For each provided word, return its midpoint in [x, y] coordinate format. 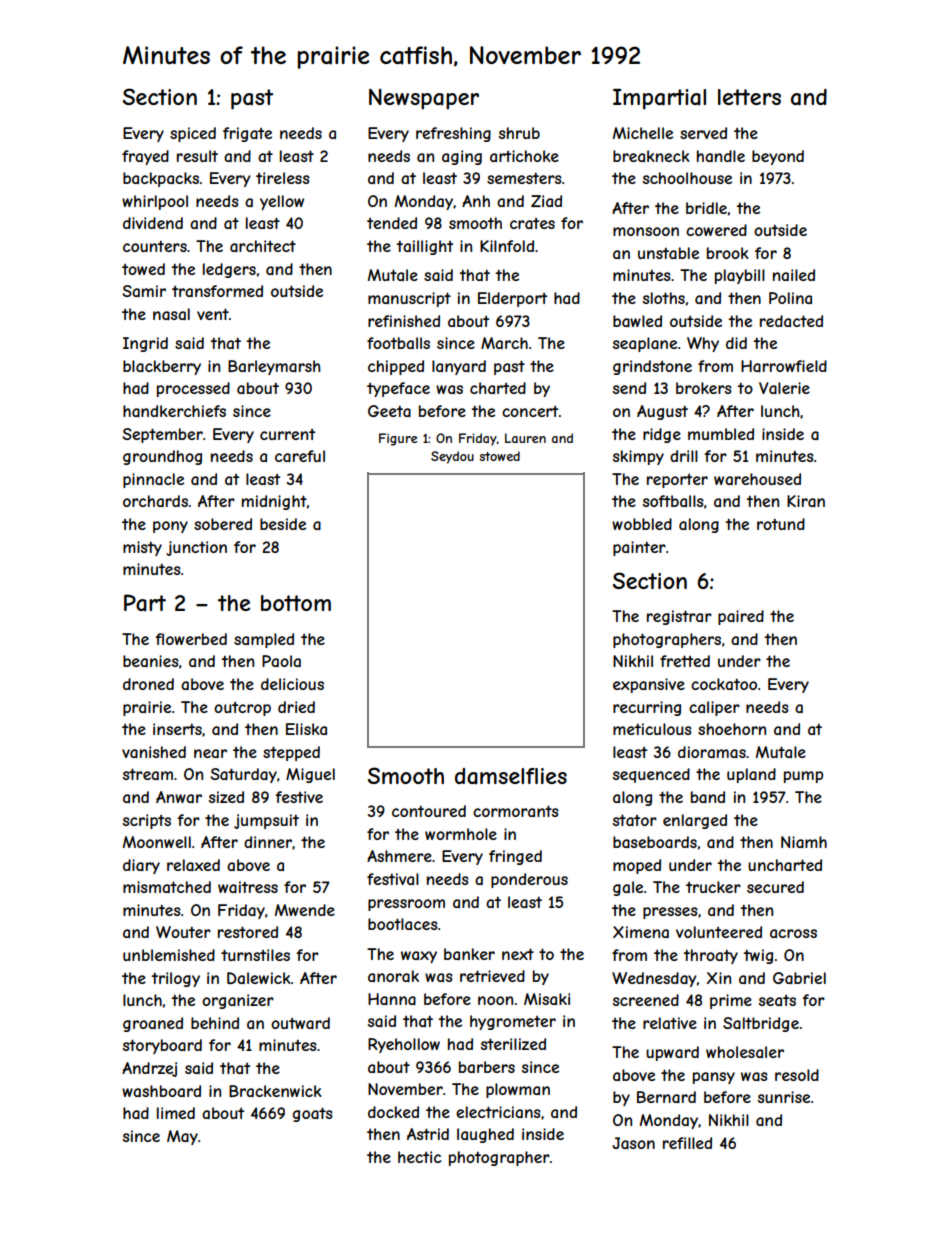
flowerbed [191, 639]
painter [639, 548]
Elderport [512, 299]
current [287, 434]
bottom [296, 603]
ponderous [529, 880]
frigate [247, 134]
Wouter [183, 932]
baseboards [655, 842]
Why [703, 344]
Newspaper [424, 99]
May [182, 1137]
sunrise [784, 1097]
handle [721, 156]
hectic [419, 1157]
